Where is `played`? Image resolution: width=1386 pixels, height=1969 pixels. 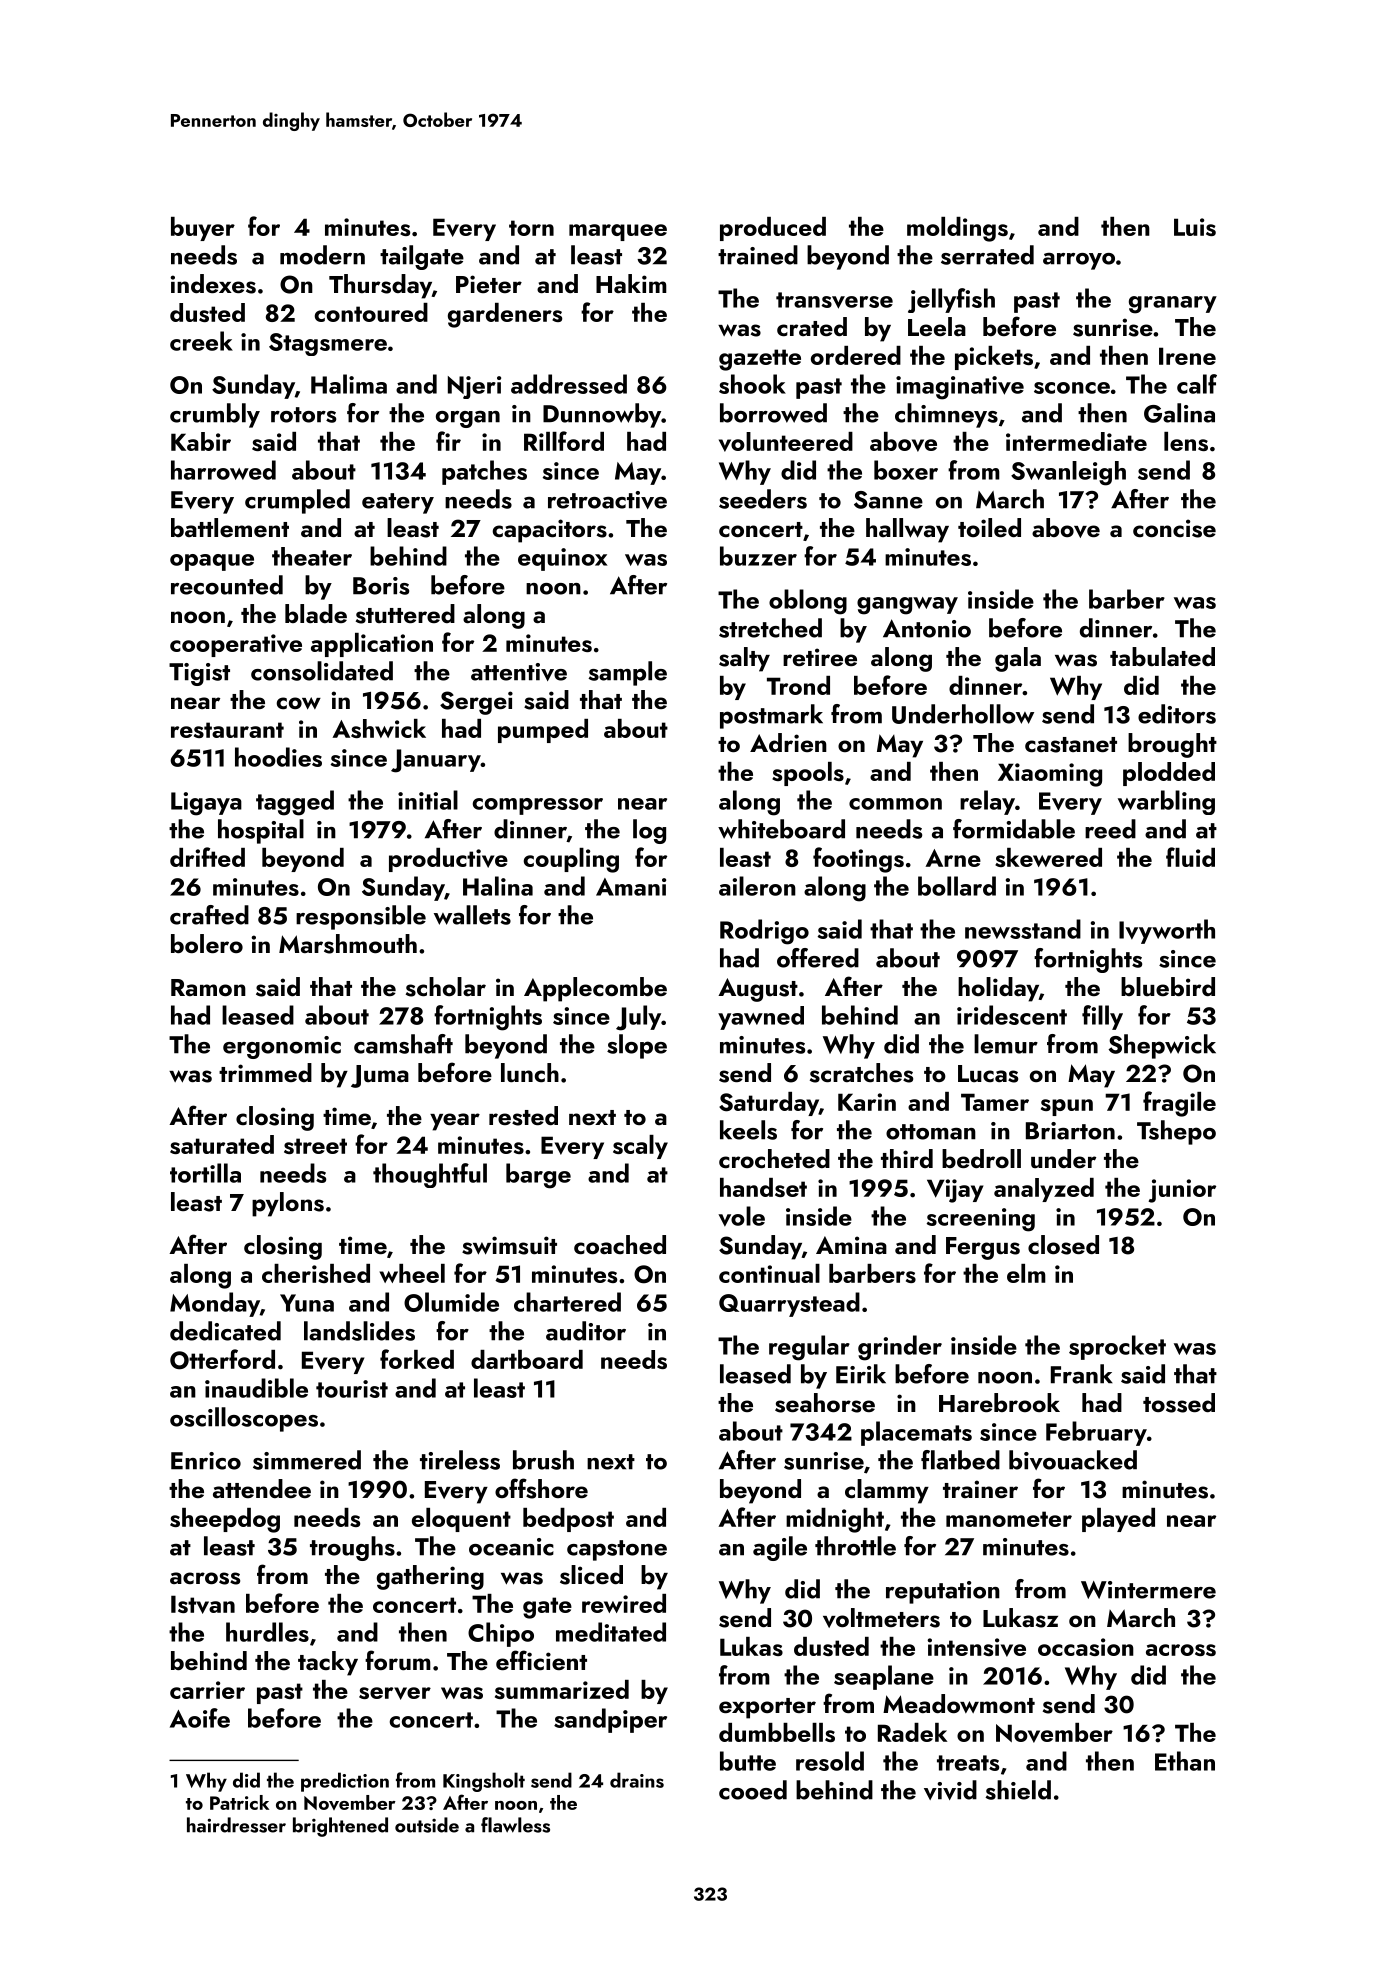 played is located at coordinates (1118, 1520).
